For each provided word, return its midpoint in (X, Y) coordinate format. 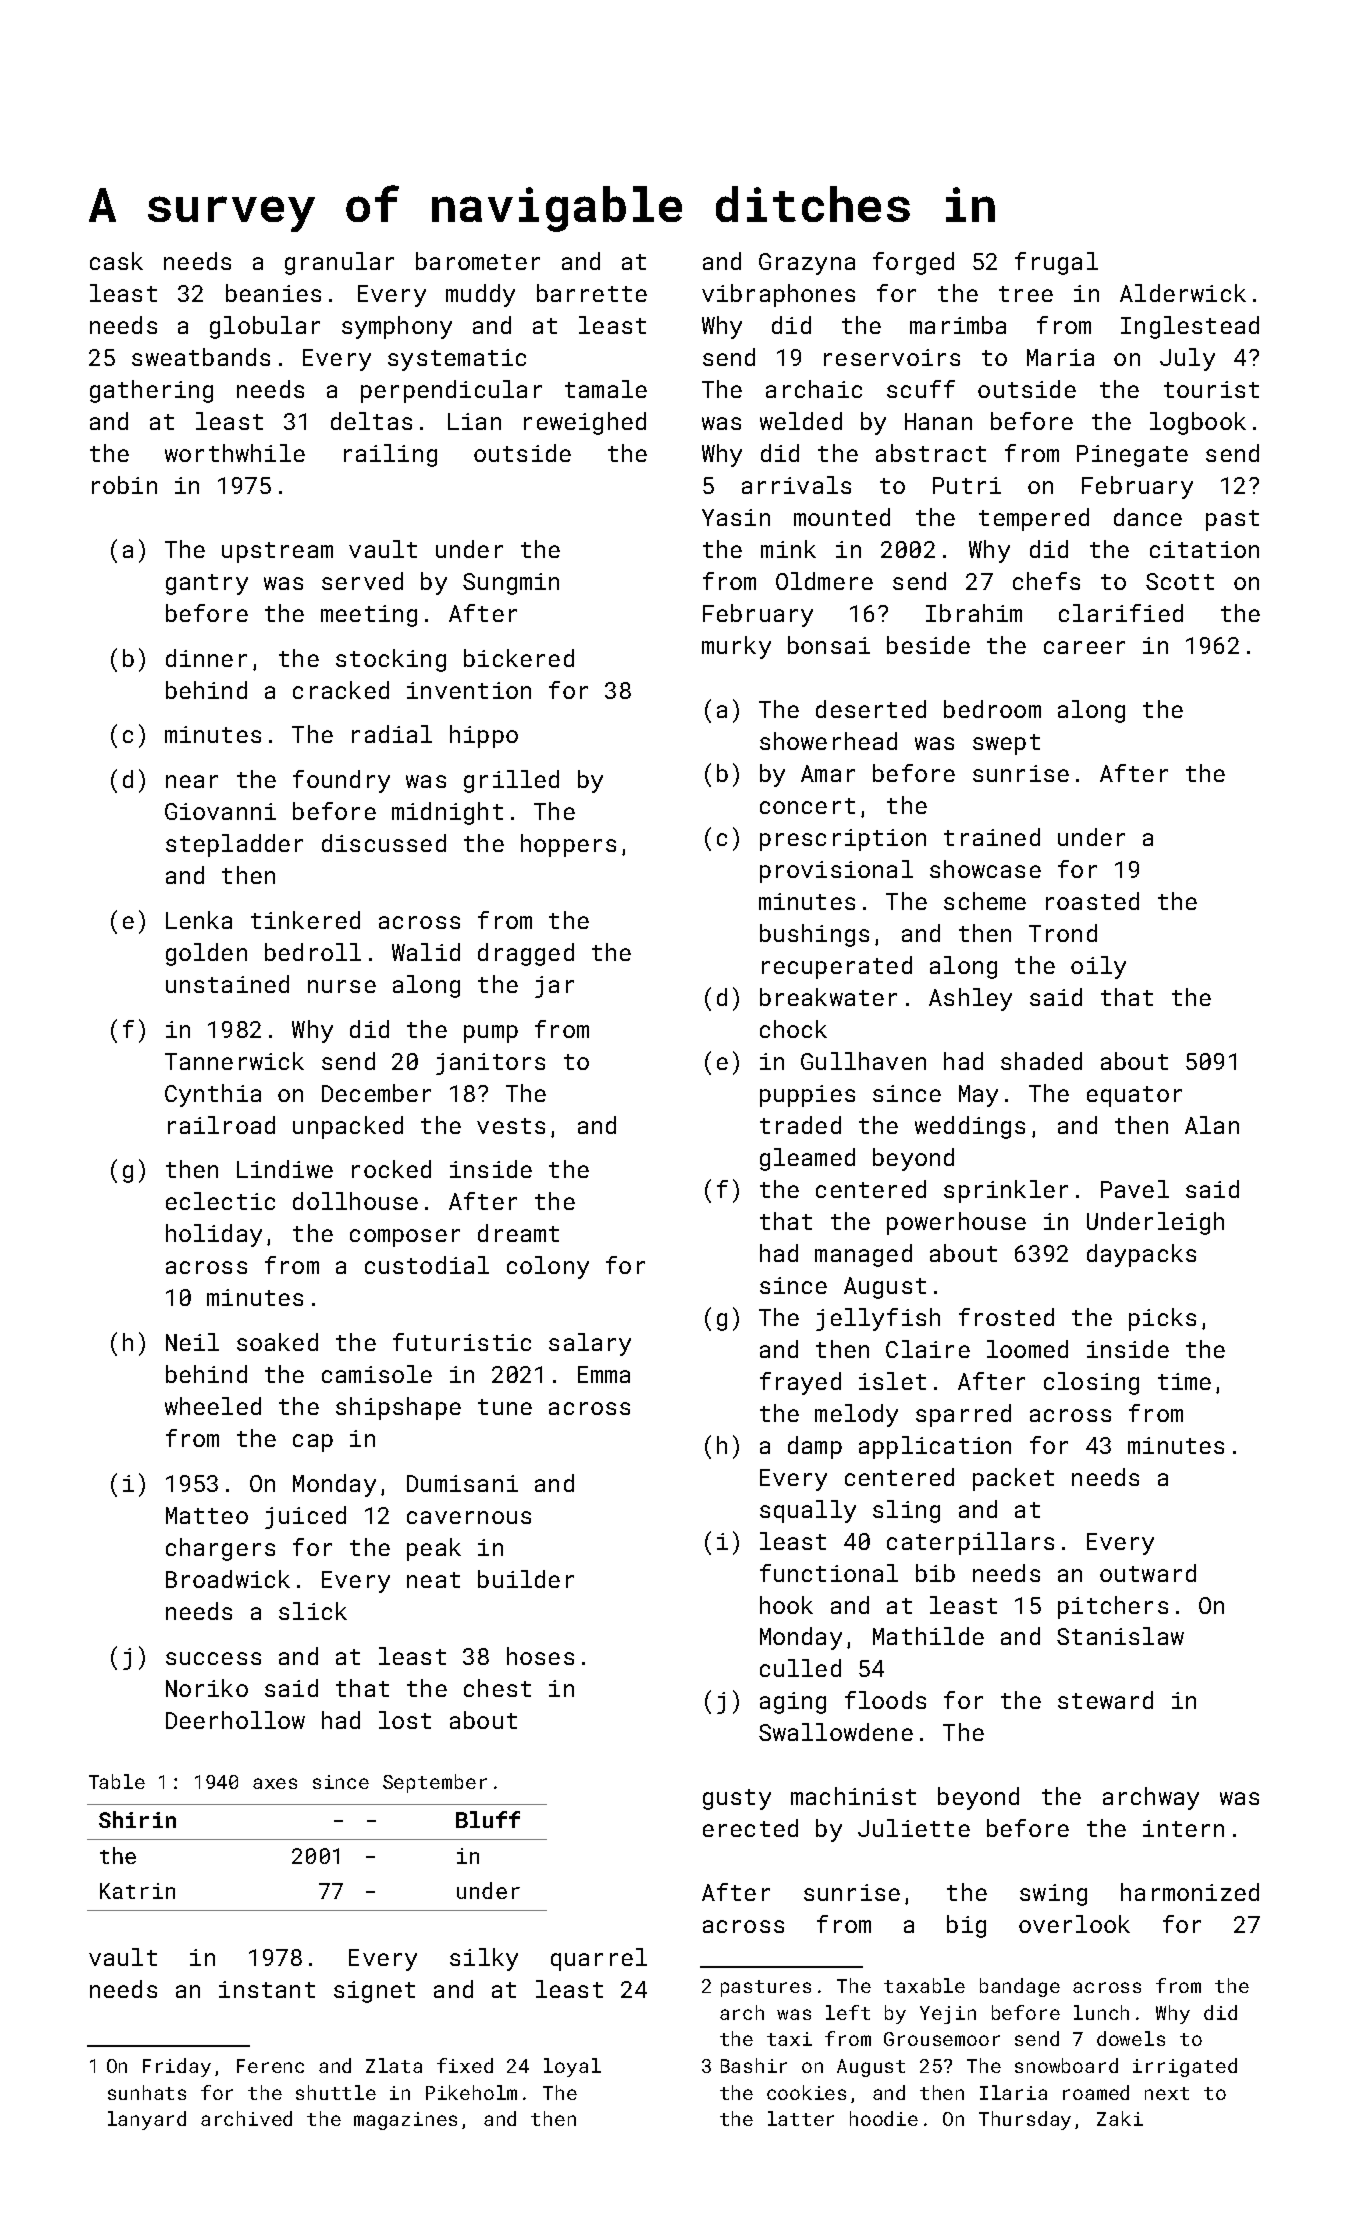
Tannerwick (234, 1061)
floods (885, 1700)
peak (434, 1549)
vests (511, 1126)
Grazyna (807, 264)
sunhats (147, 2092)
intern (1183, 1828)
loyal (572, 2067)
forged (913, 263)
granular (339, 263)
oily (1098, 967)
